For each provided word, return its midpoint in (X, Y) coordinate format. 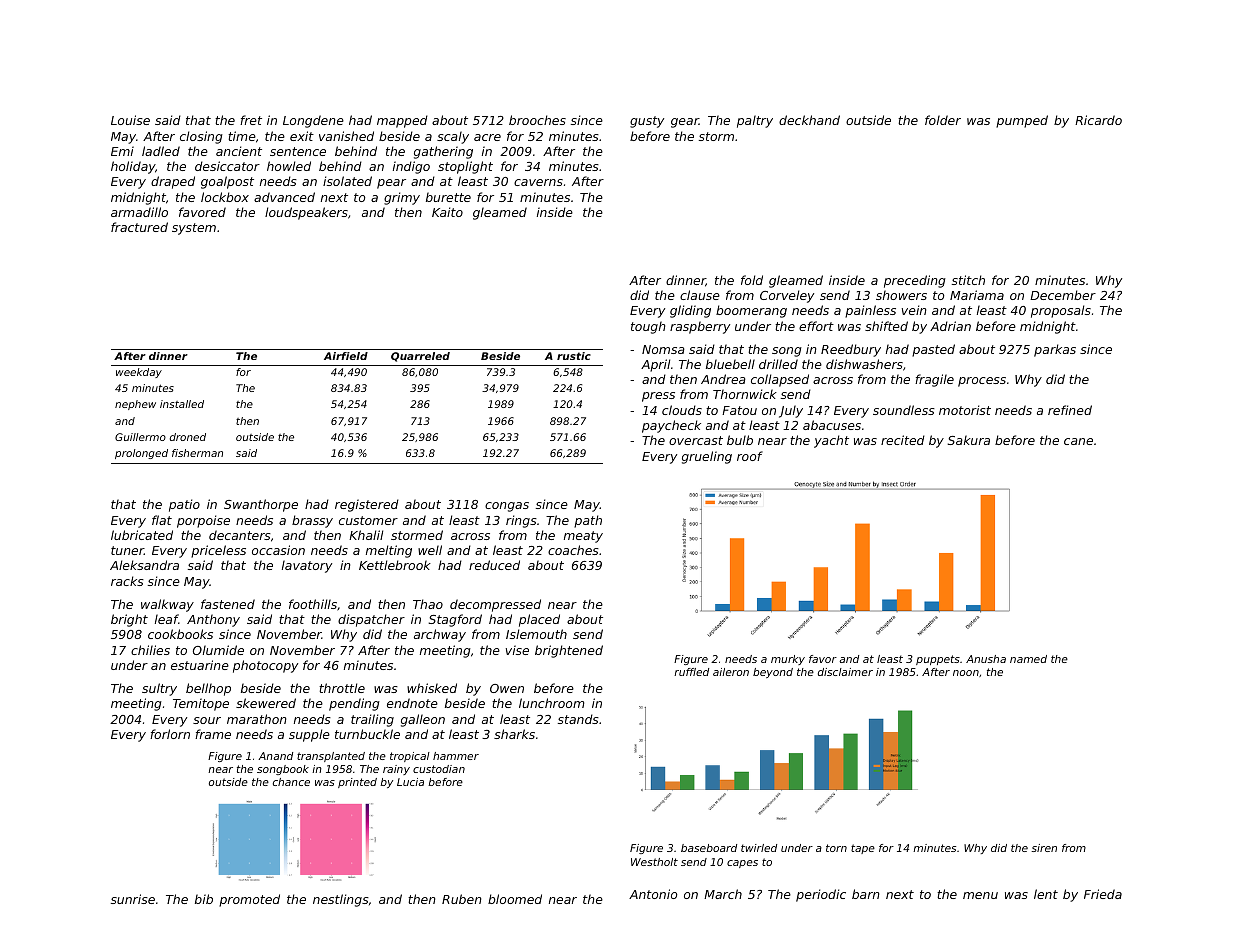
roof (750, 456)
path (588, 521)
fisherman (197, 453)
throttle (342, 688)
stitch (968, 280)
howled (289, 166)
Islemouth (536, 634)
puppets (938, 660)
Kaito (447, 212)
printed (357, 783)
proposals (1061, 311)
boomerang (751, 311)
